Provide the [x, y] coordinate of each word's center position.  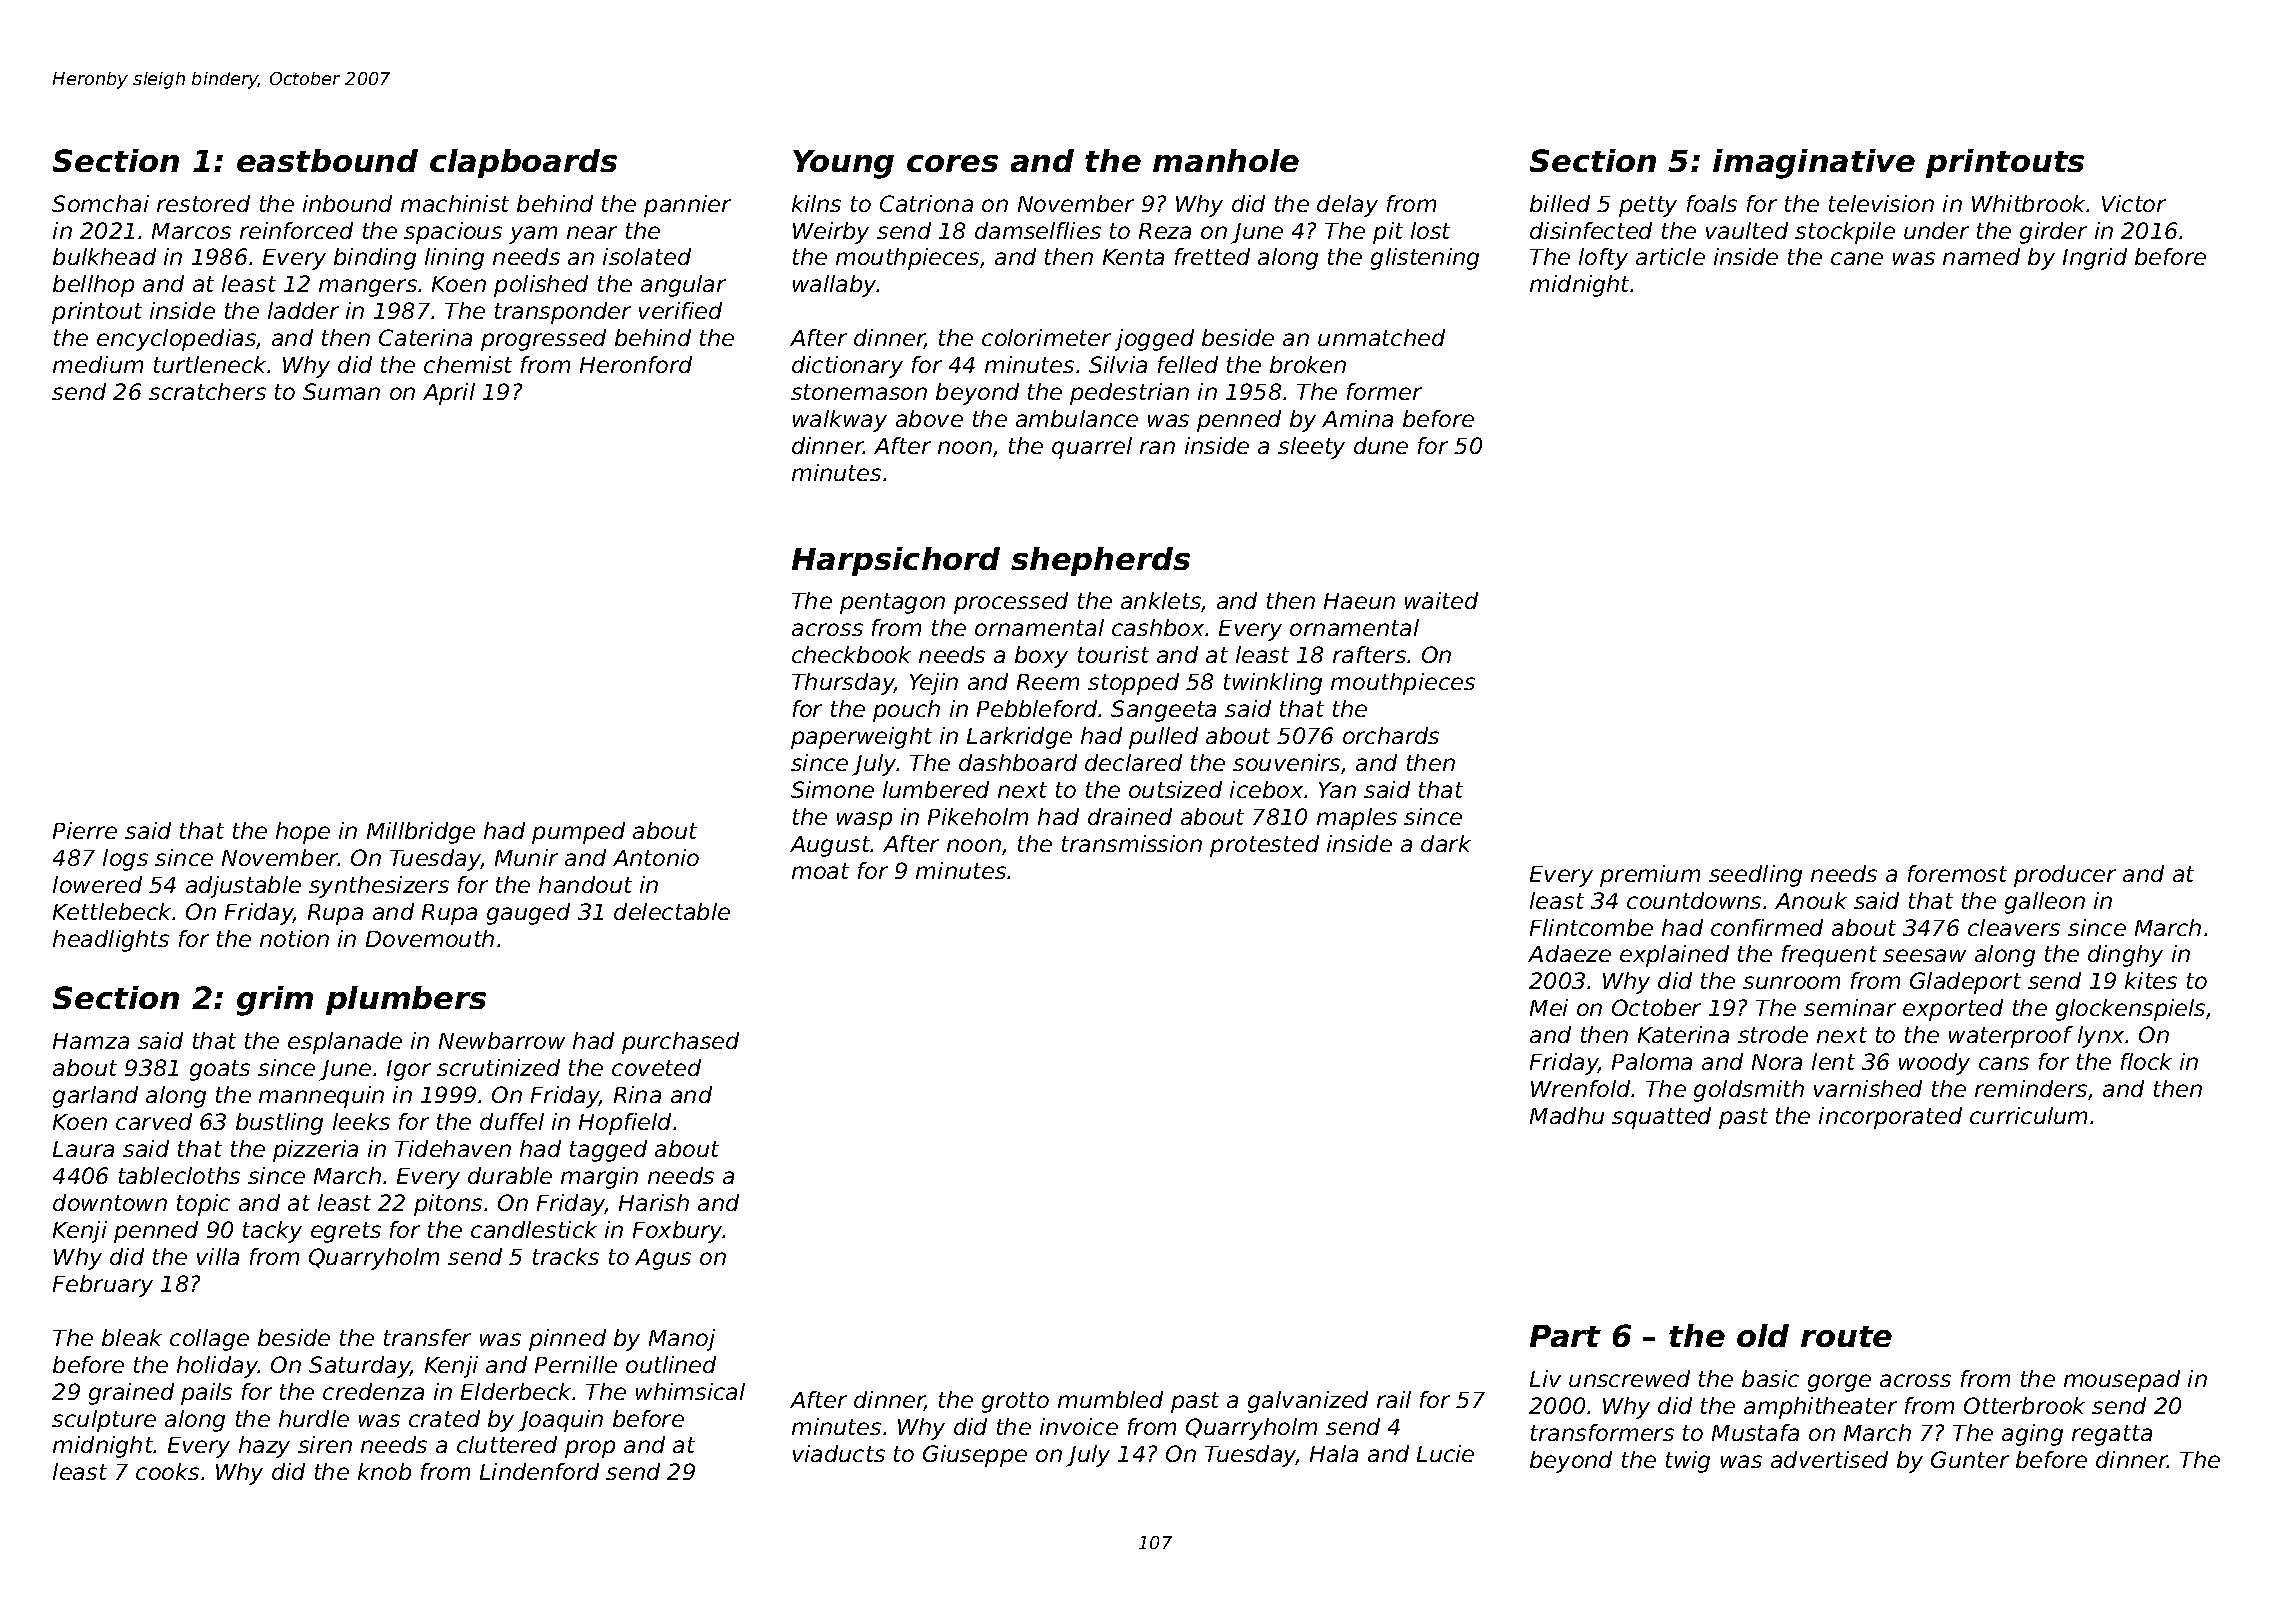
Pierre [85, 830]
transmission [1132, 843]
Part [1565, 1336]
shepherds [1100, 561]
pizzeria [315, 1151]
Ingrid [2095, 259]
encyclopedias [177, 340]
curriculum [2028, 1115]
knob [384, 1471]
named [1981, 256]
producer [2065, 876]
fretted [1212, 256]
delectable [672, 911]
